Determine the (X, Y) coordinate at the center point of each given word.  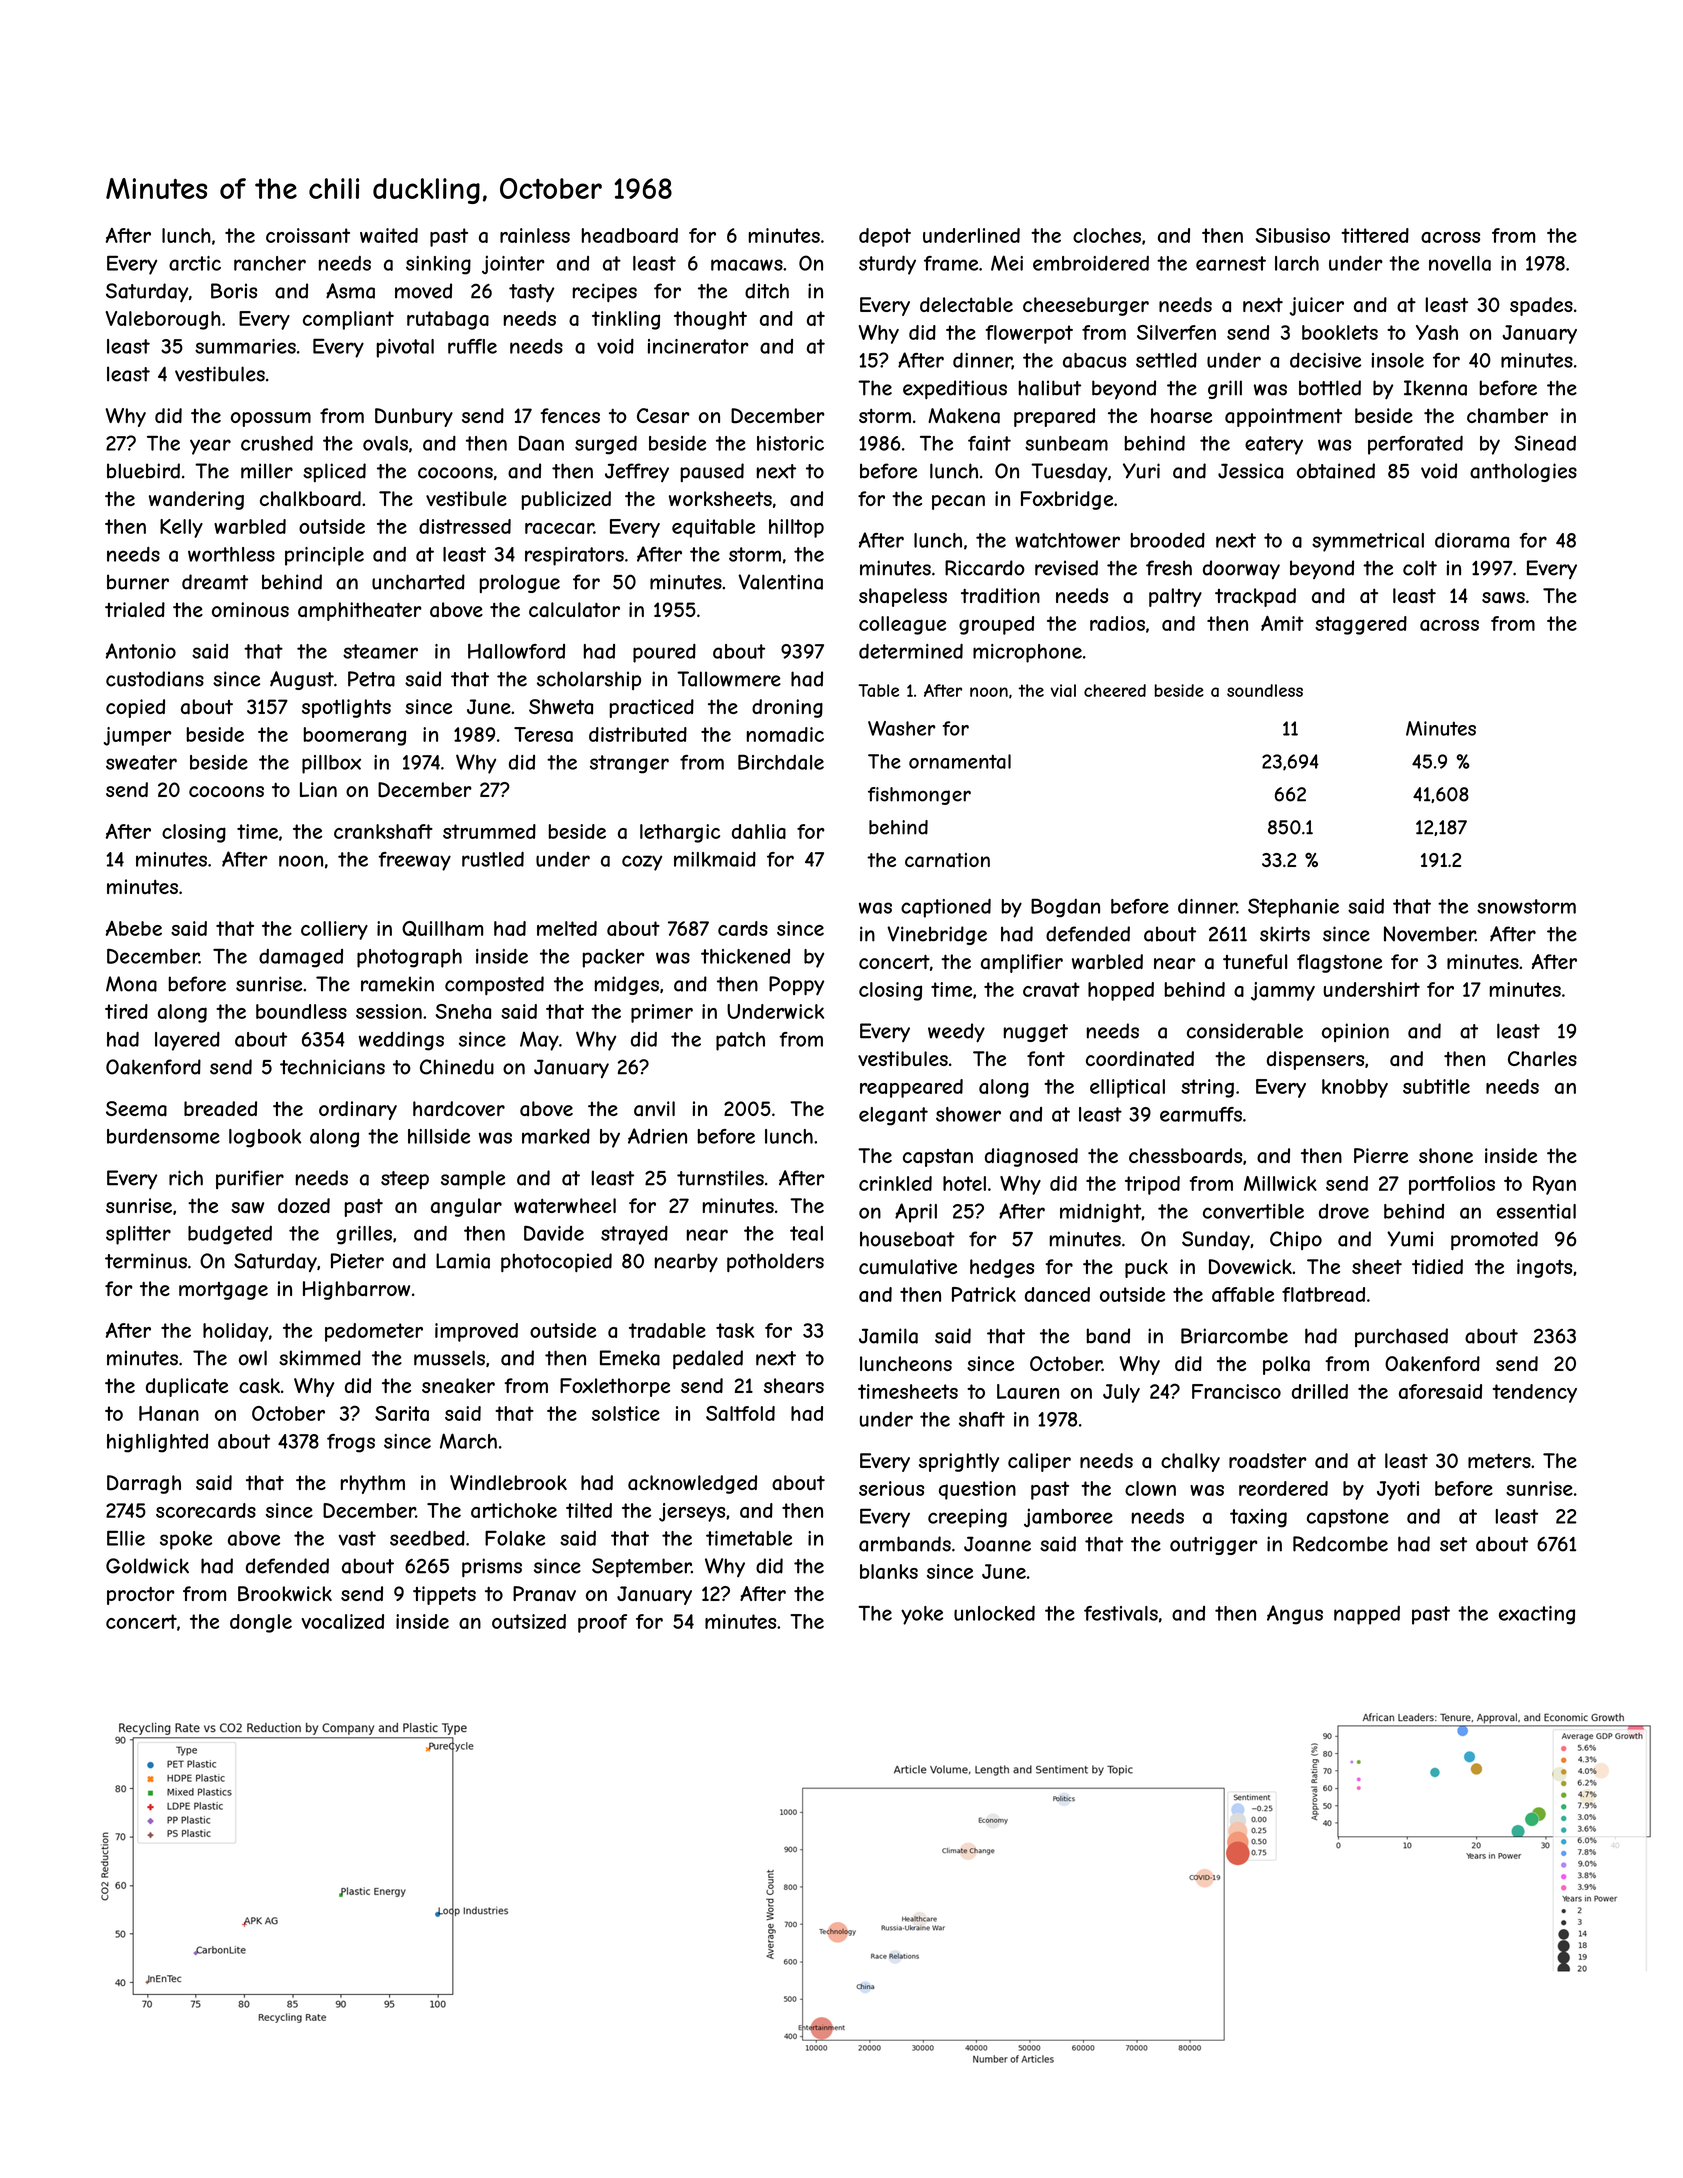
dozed (304, 1205)
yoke (922, 1615)
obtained (1336, 471)
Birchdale (781, 762)
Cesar (663, 416)
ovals (385, 443)
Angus (1295, 1615)
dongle (261, 1623)
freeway (414, 861)
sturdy (887, 265)
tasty (531, 293)
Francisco (1236, 1391)
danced (1057, 1294)
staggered (1361, 625)
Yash (1437, 332)
